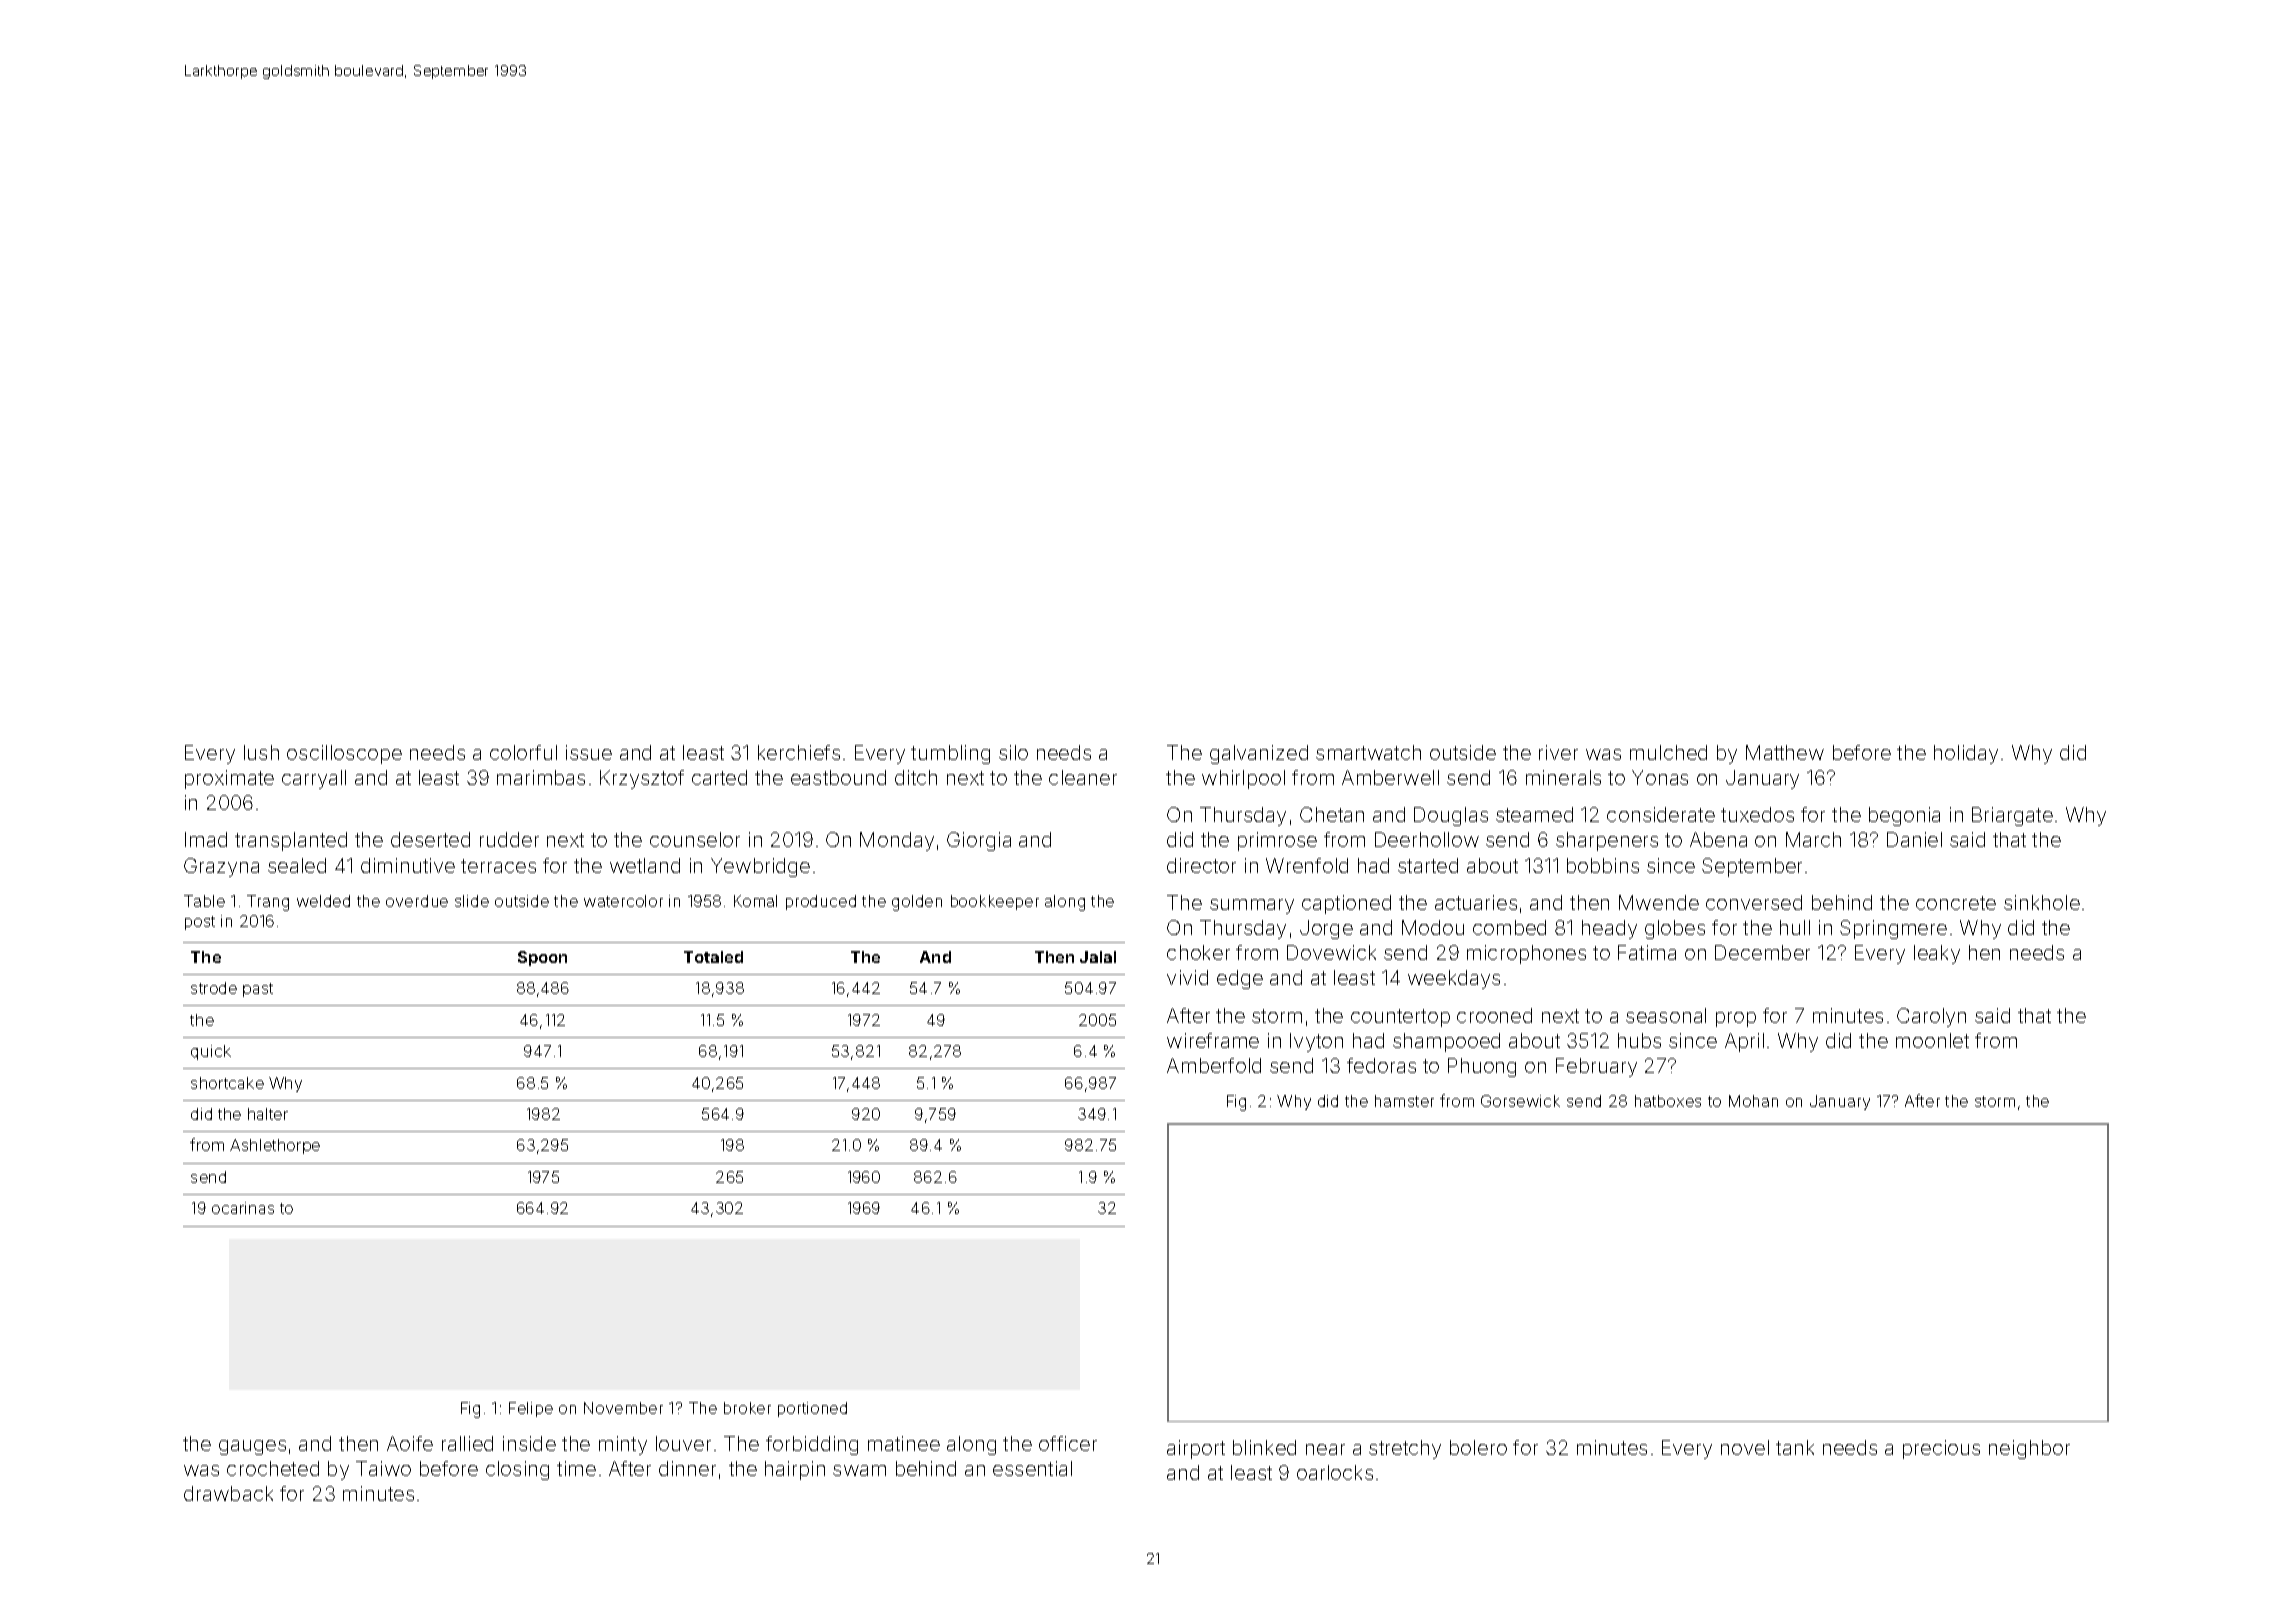 This image has height=1620, width=2292. I want to click on Ashlethorpe, so click(275, 1146).
